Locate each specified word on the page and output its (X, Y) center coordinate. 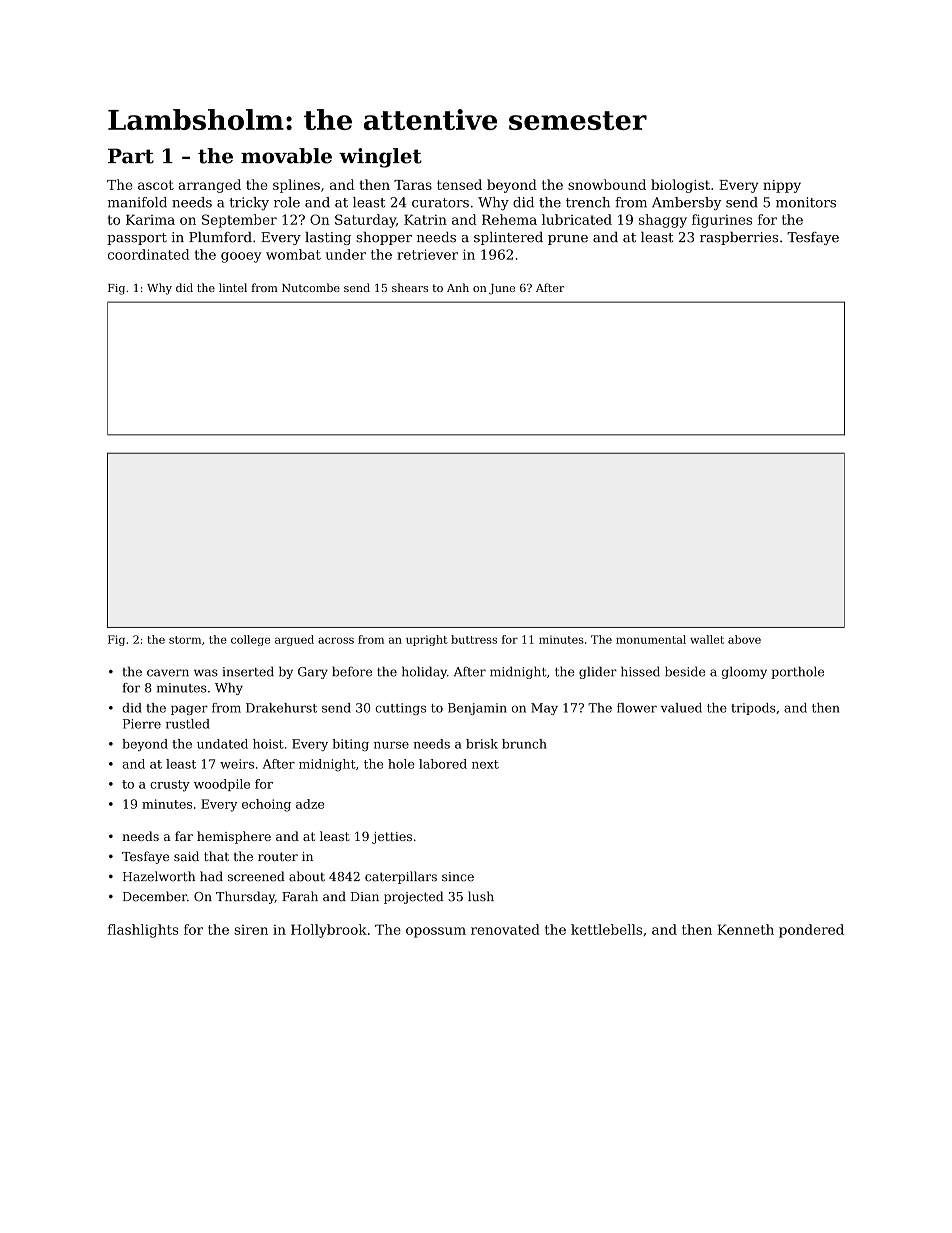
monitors (806, 202)
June (502, 289)
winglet (380, 158)
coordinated (148, 254)
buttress (474, 639)
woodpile (222, 785)
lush (481, 896)
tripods (753, 709)
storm (185, 640)
